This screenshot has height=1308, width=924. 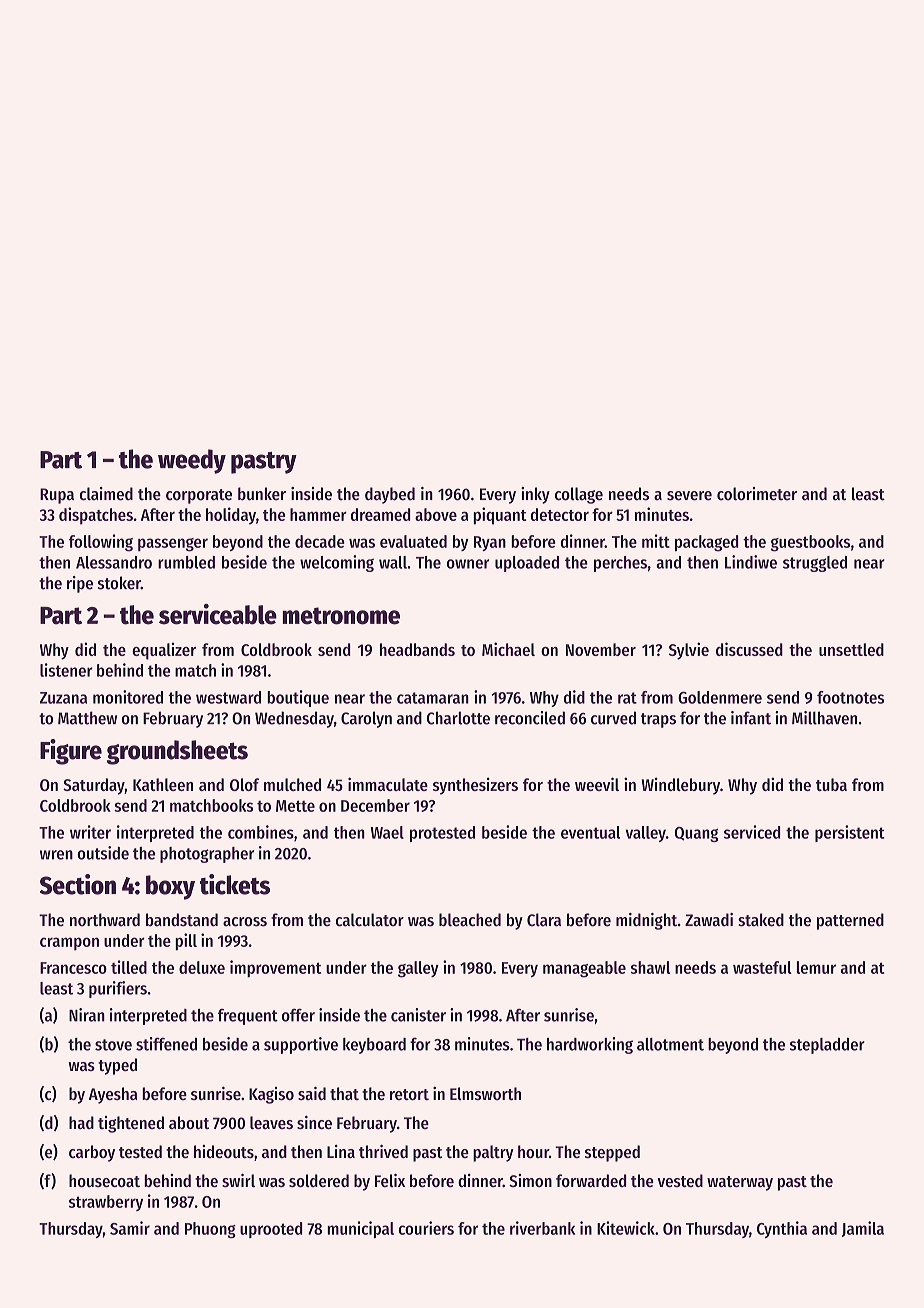 I want to click on traps, so click(x=658, y=720).
